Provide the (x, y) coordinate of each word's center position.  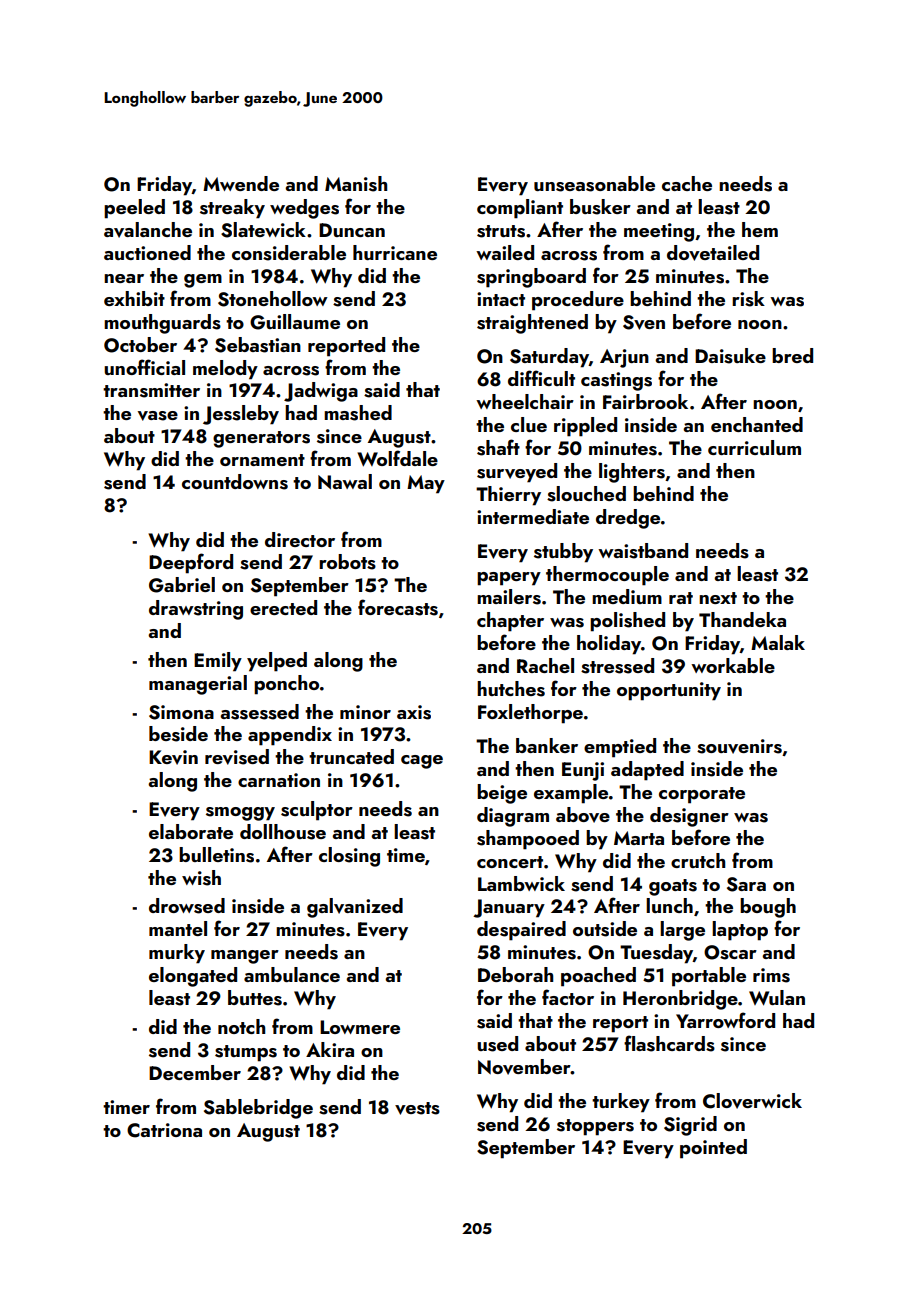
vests (417, 1108)
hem (760, 229)
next (718, 598)
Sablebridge (258, 1109)
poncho (286, 685)
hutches (511, 689)
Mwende (241, 183)
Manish (356, 184)
